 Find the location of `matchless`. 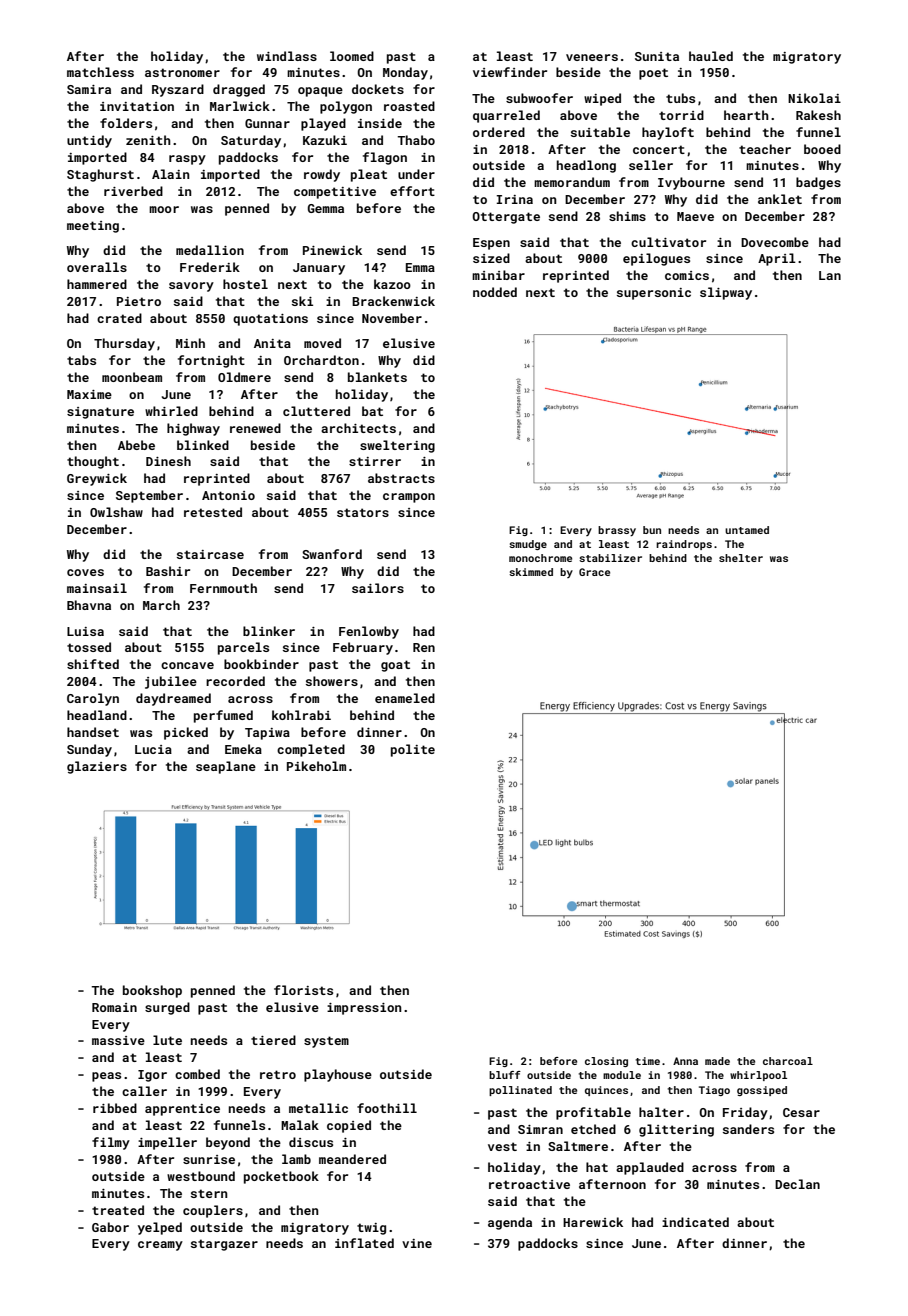

matchless is located at coordinates (100, 72).
